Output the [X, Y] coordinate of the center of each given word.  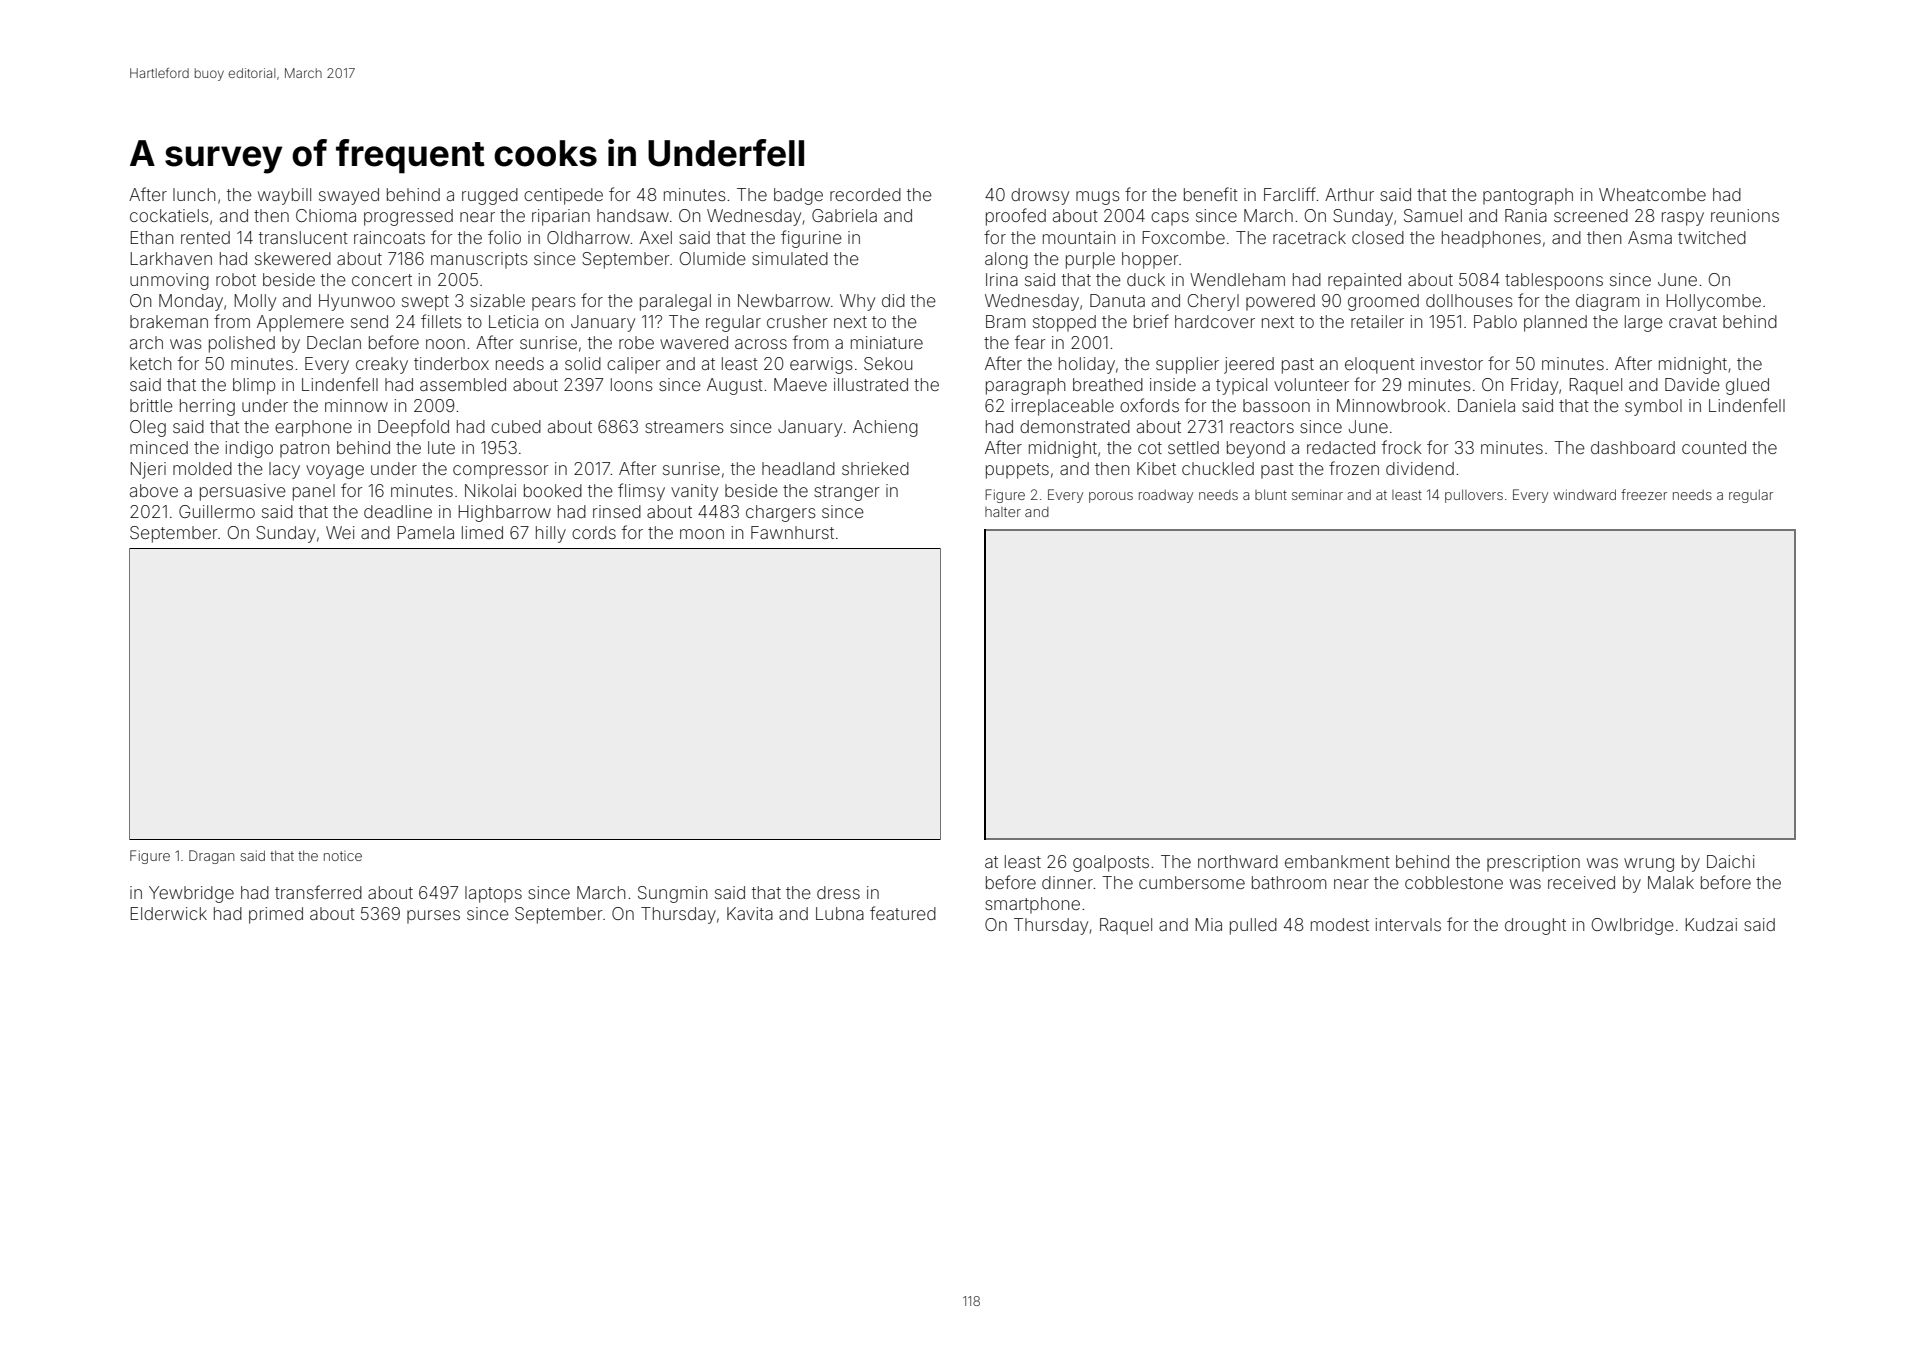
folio [504, 237]
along [1006, 260]
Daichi [1730, 861]
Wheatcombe [1652, 194]
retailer [1377, 321]
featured [903, 913]
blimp [254, 386]
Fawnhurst [792, 532]
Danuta [1117, 300]
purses [433, 917]
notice [343, 856]
